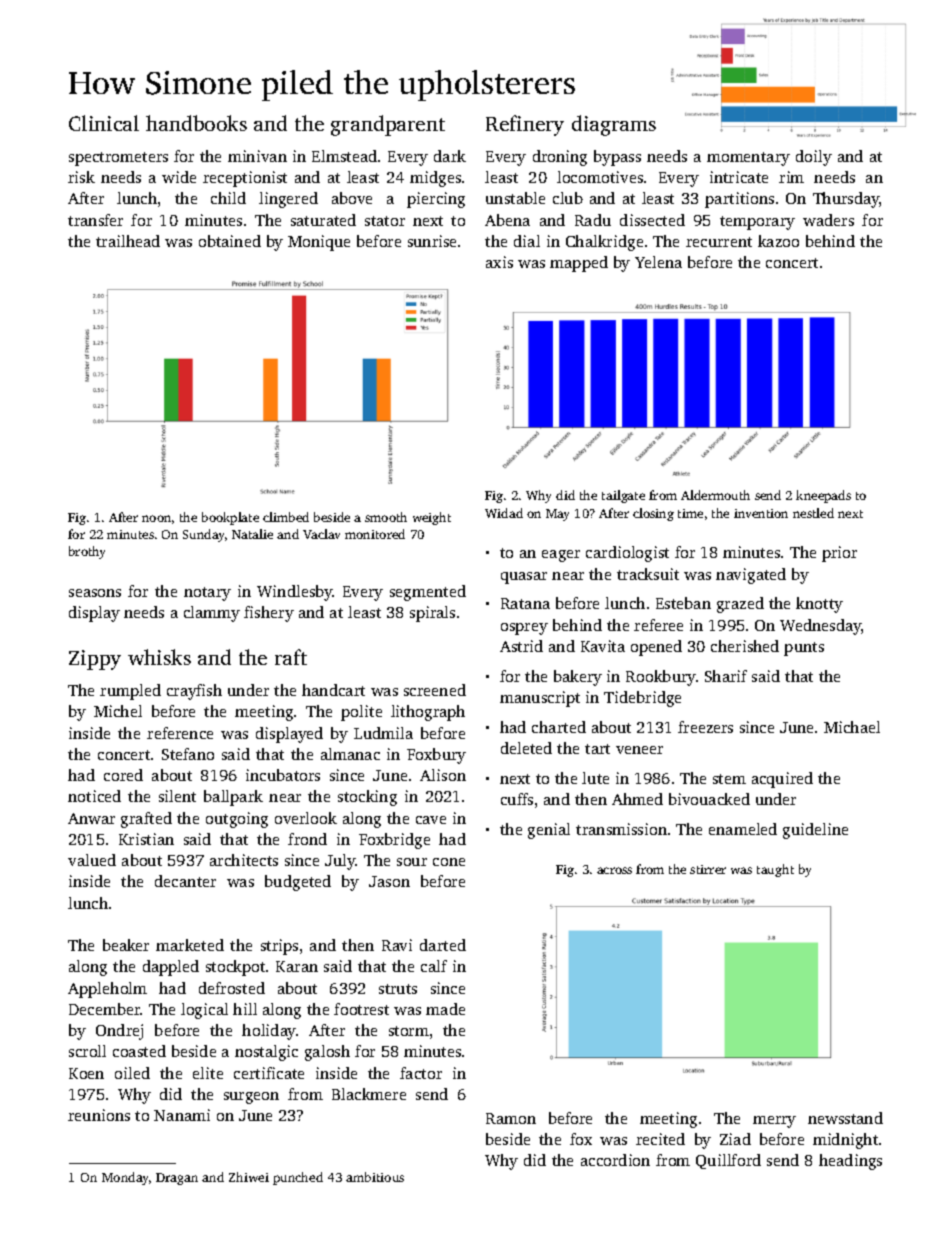 The width and height of the screenshot is (952, 1233). I want to click on stirrer, so click(708, 869).
